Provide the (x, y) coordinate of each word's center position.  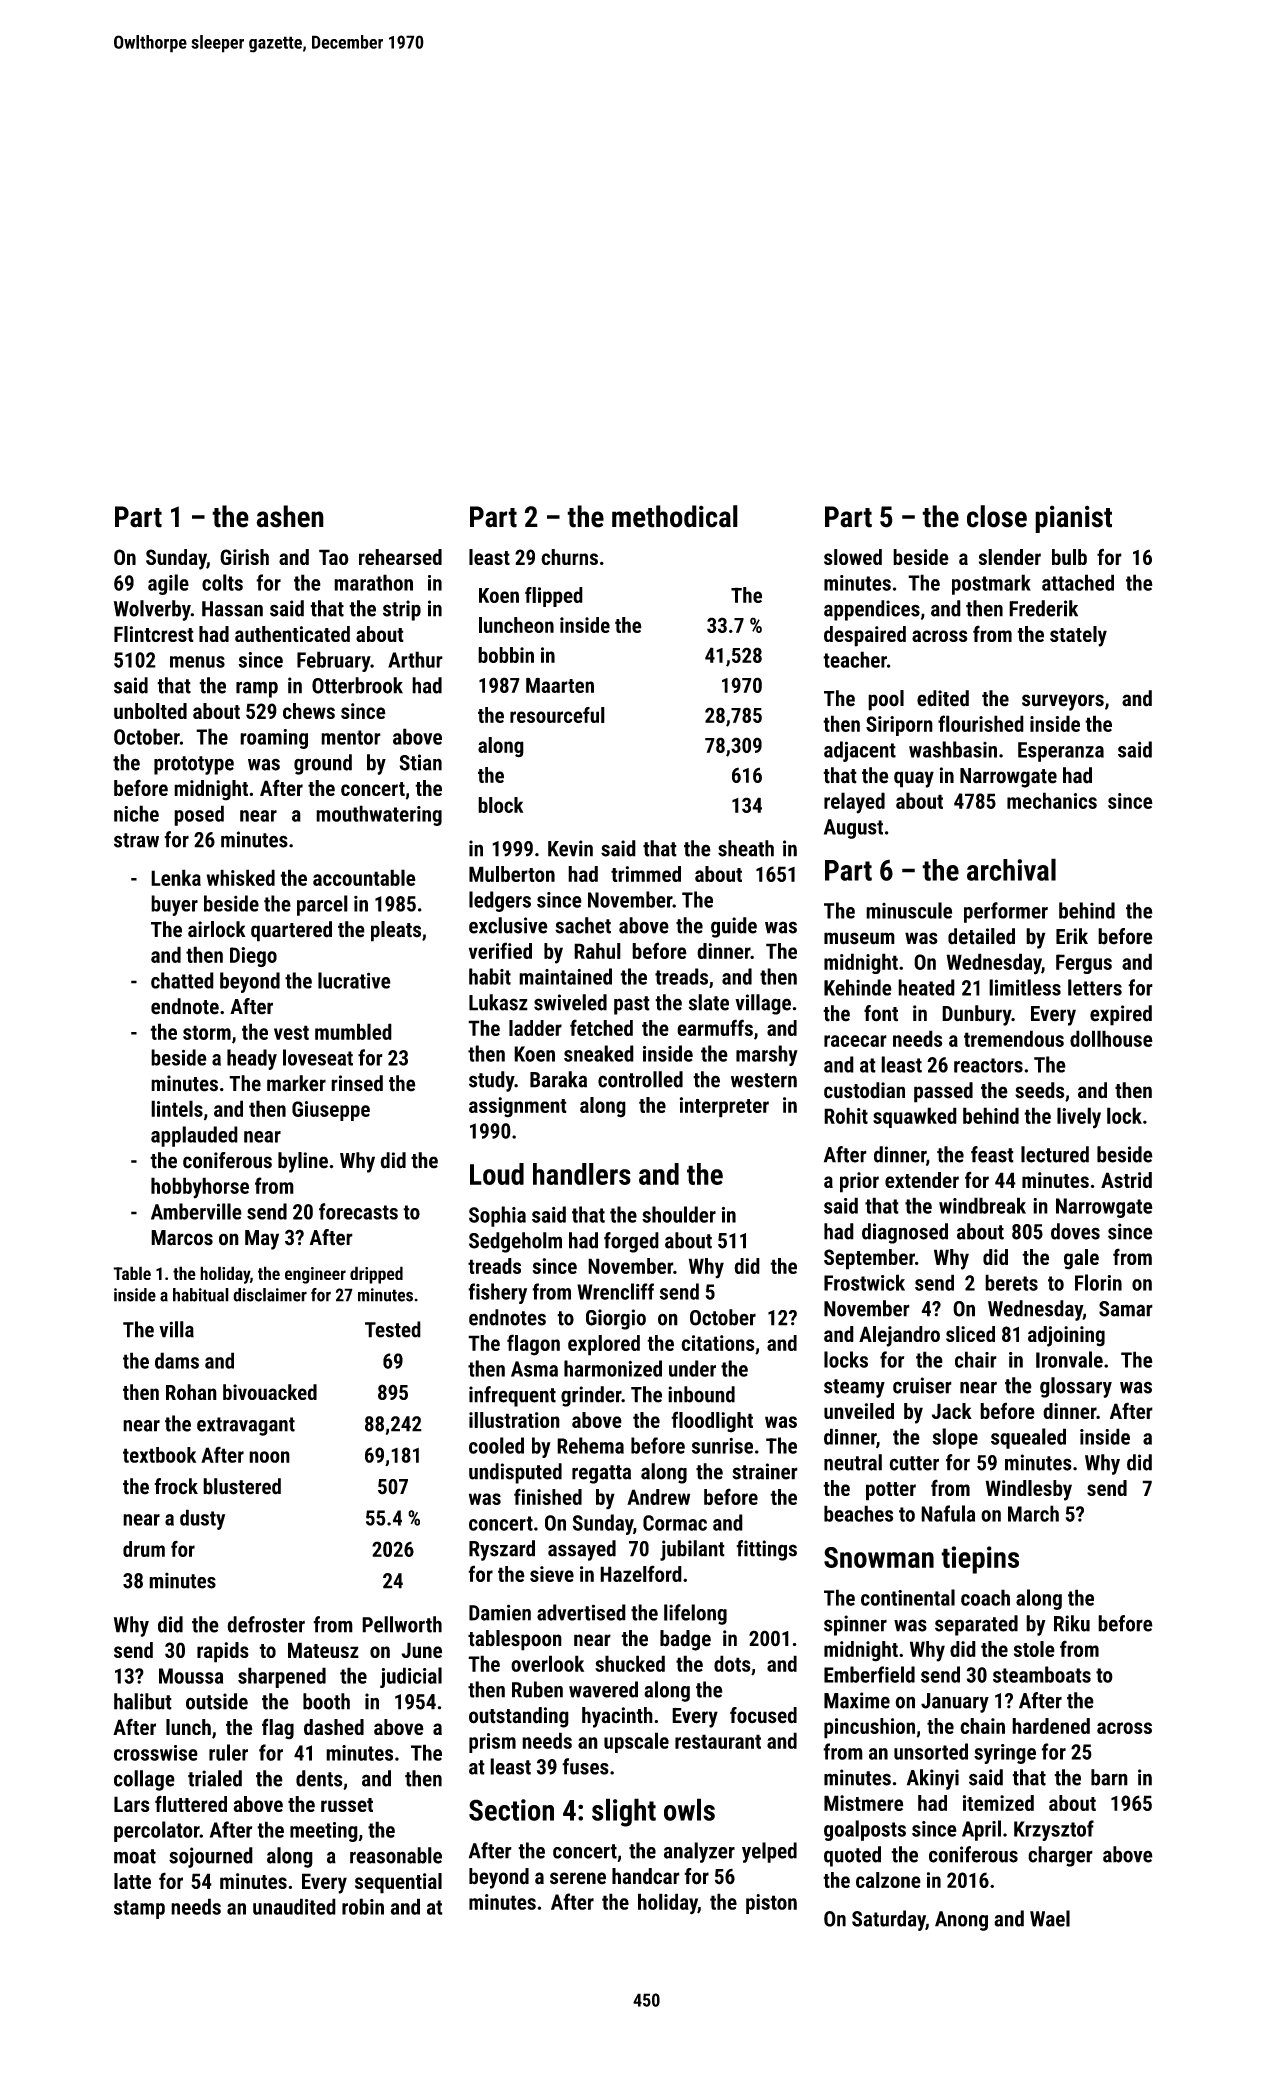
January (955, 1703)
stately (1078, 636)
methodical (675, 516)
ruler (228, 1752)
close (997, 516)
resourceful (557, 715)
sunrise (722, 1446)
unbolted (150, 711)
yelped (769, 1852)
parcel (322, 905)
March (1033, 1513)
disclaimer (270, 1295)
